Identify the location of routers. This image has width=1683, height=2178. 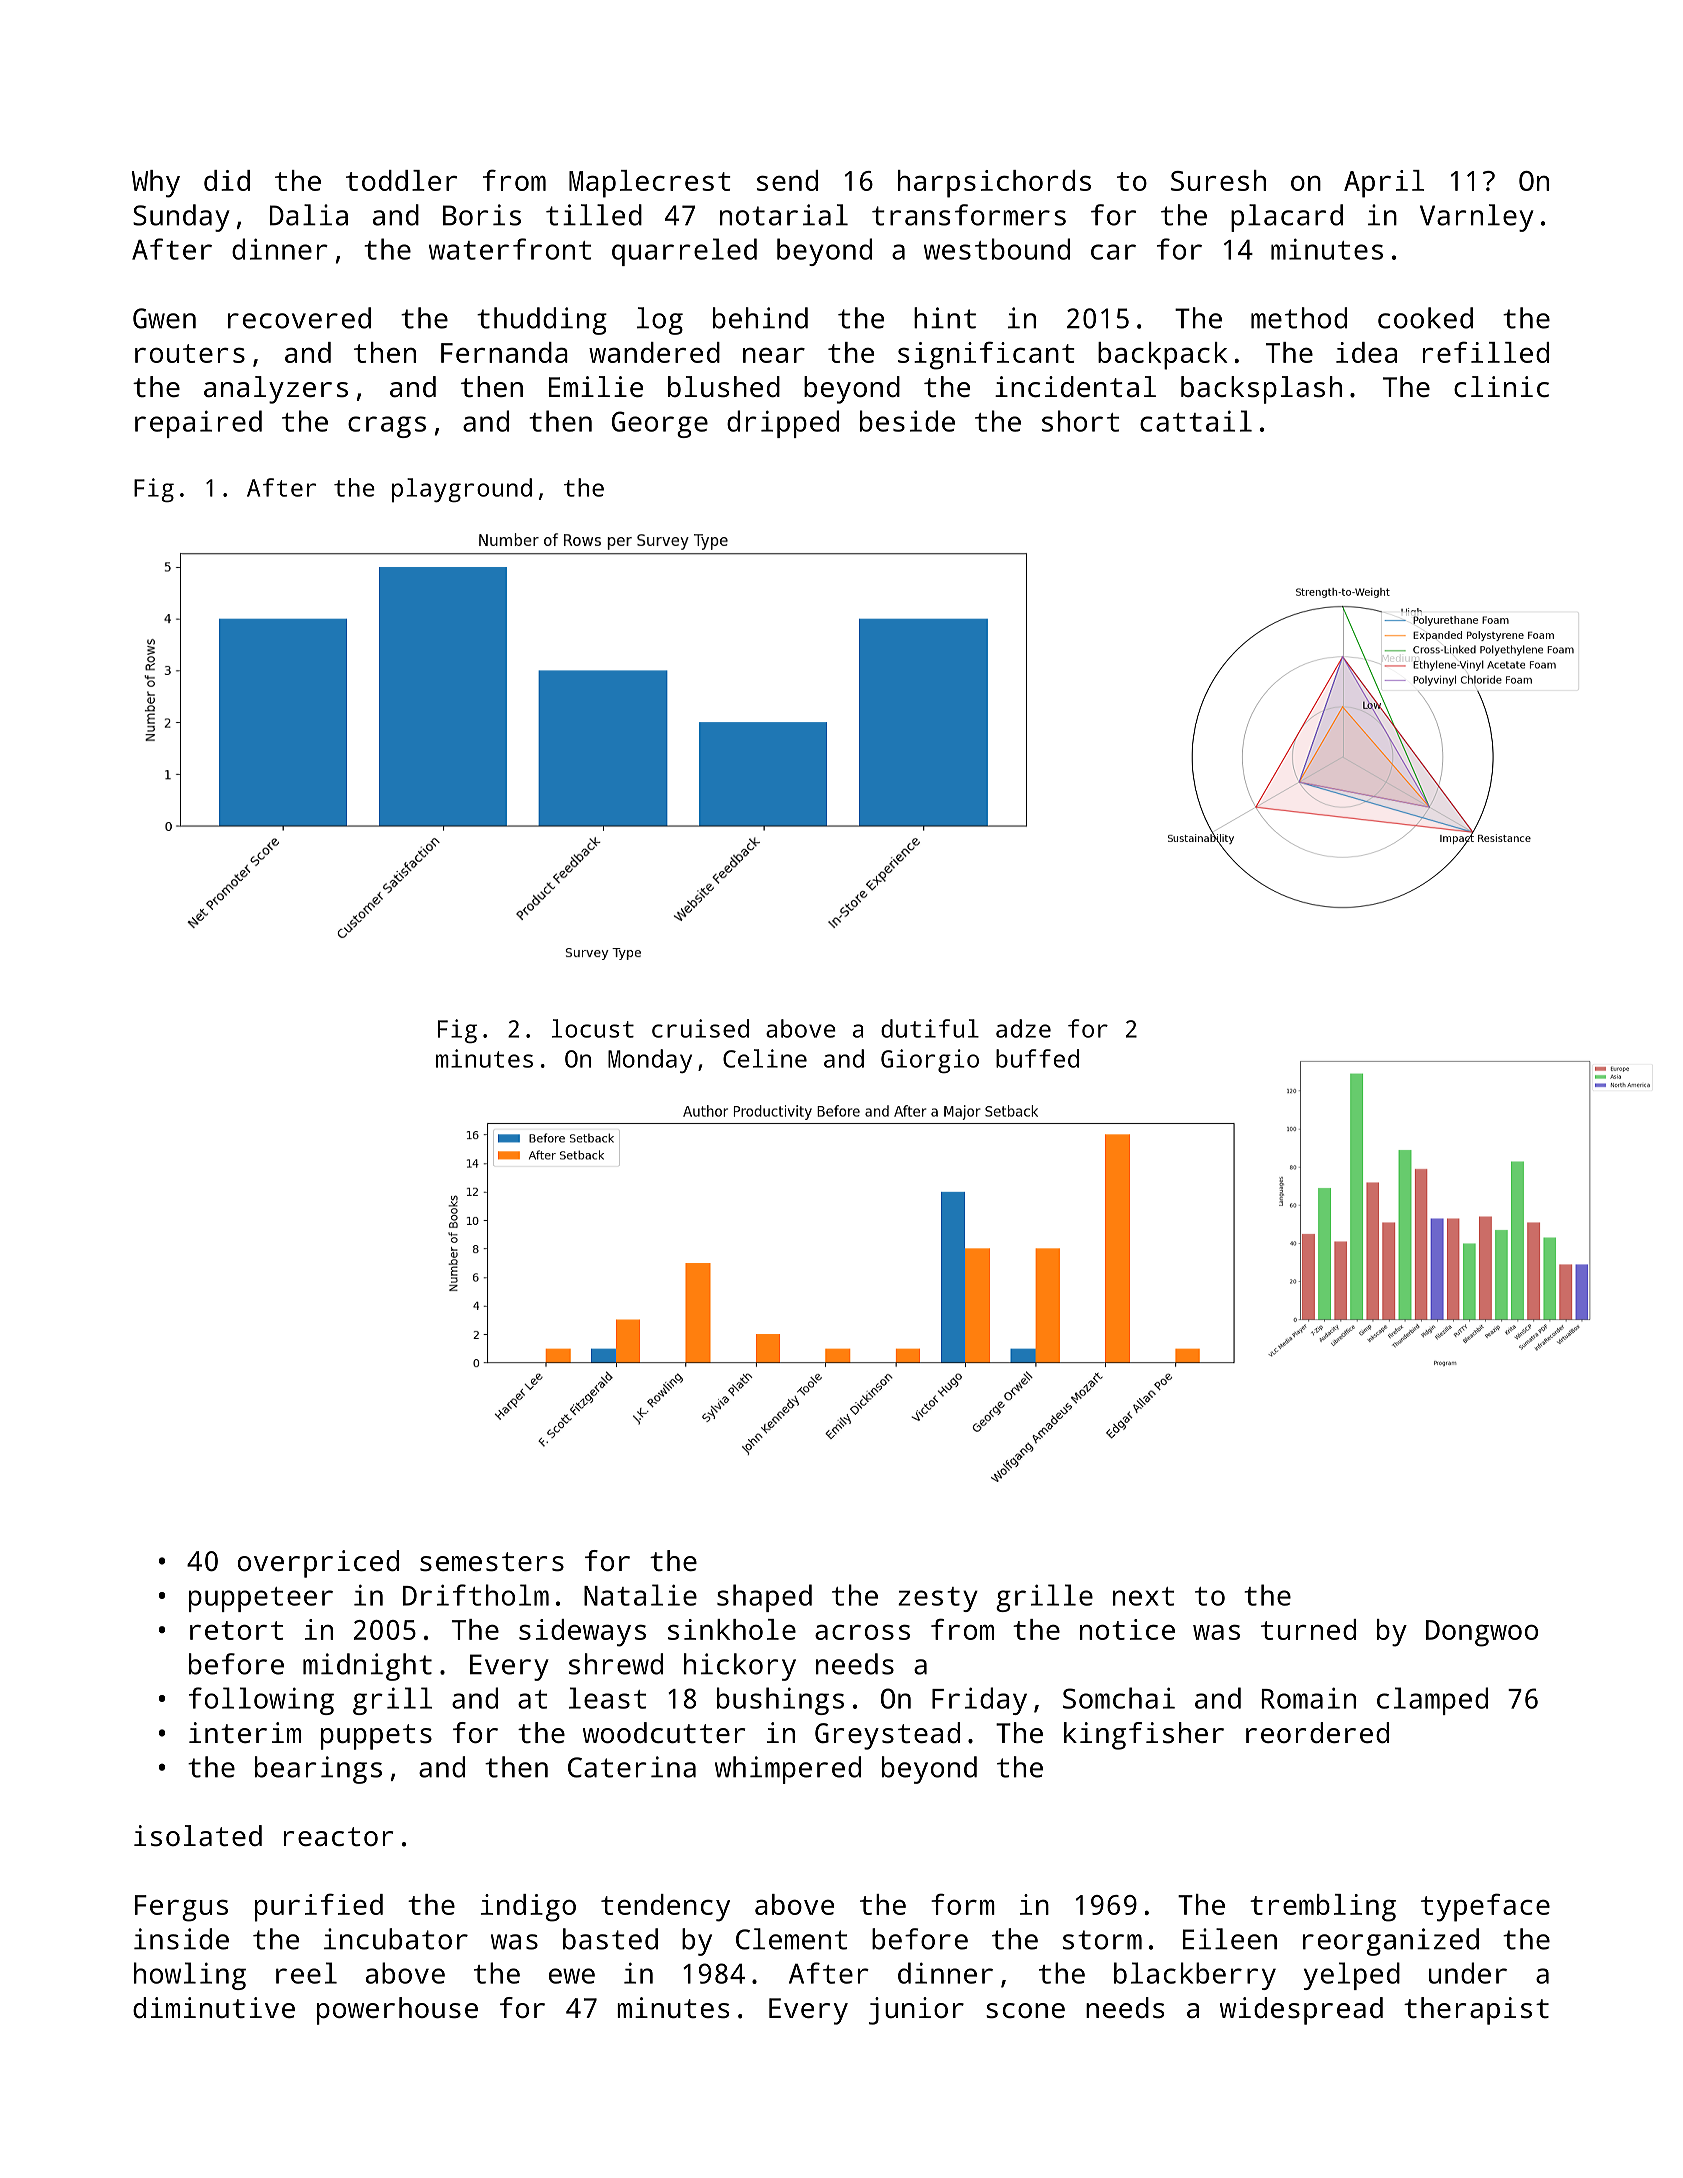
(190, 353).
